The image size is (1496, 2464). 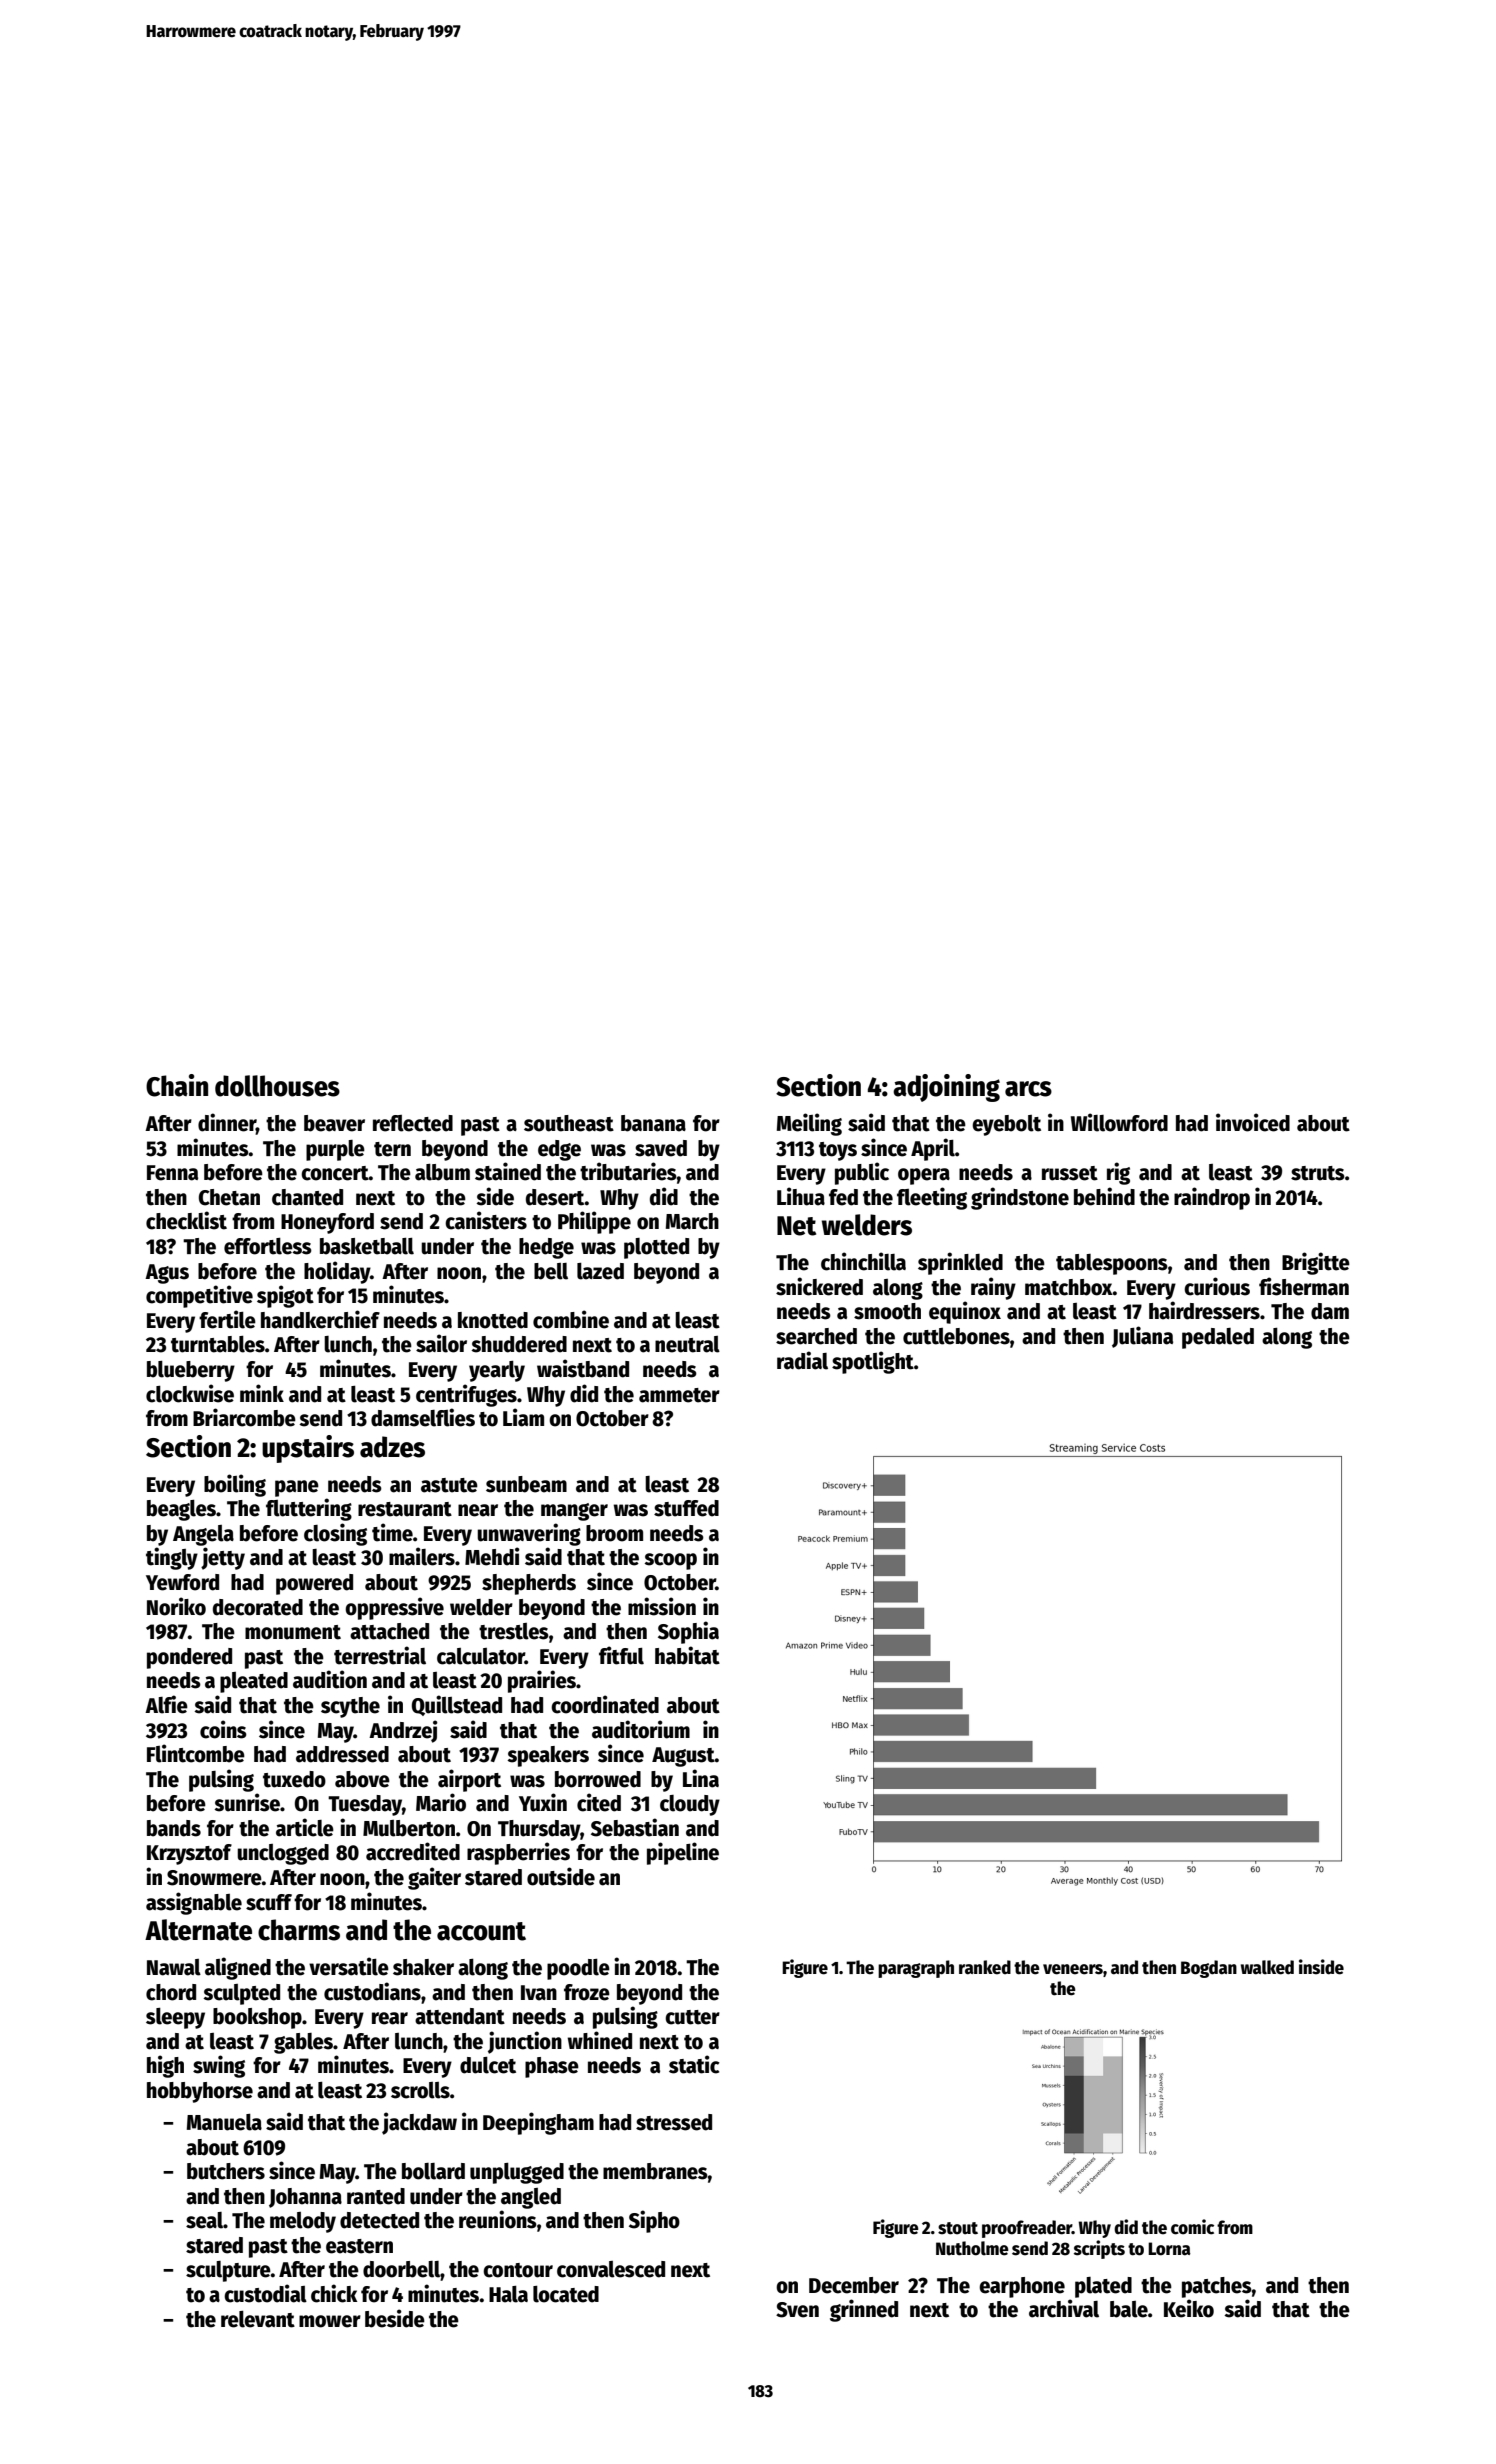 I want to click on Sven, so click(x=797, y=2310).
